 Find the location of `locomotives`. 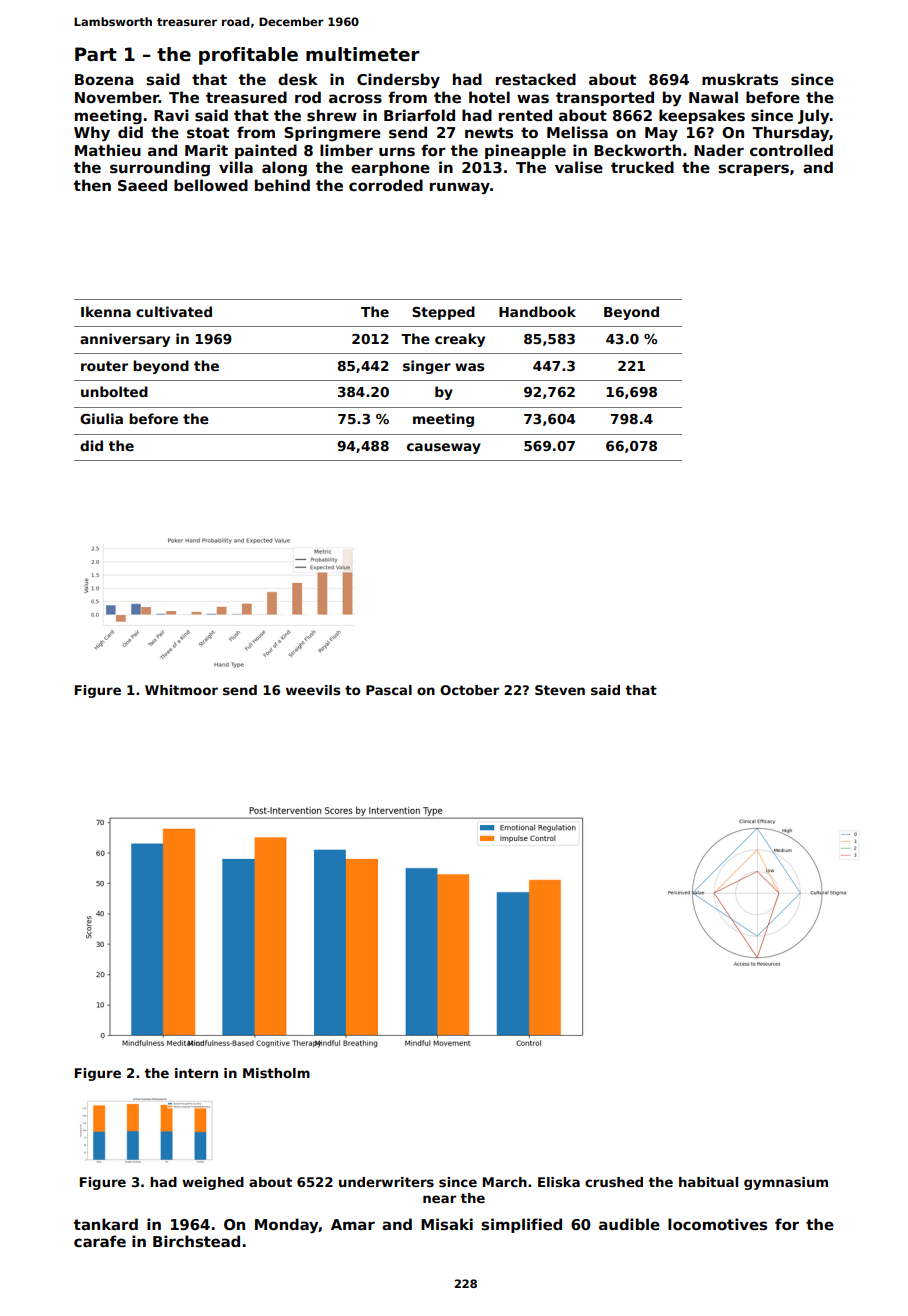

locomotives is located at coordinates (717, 1224).
